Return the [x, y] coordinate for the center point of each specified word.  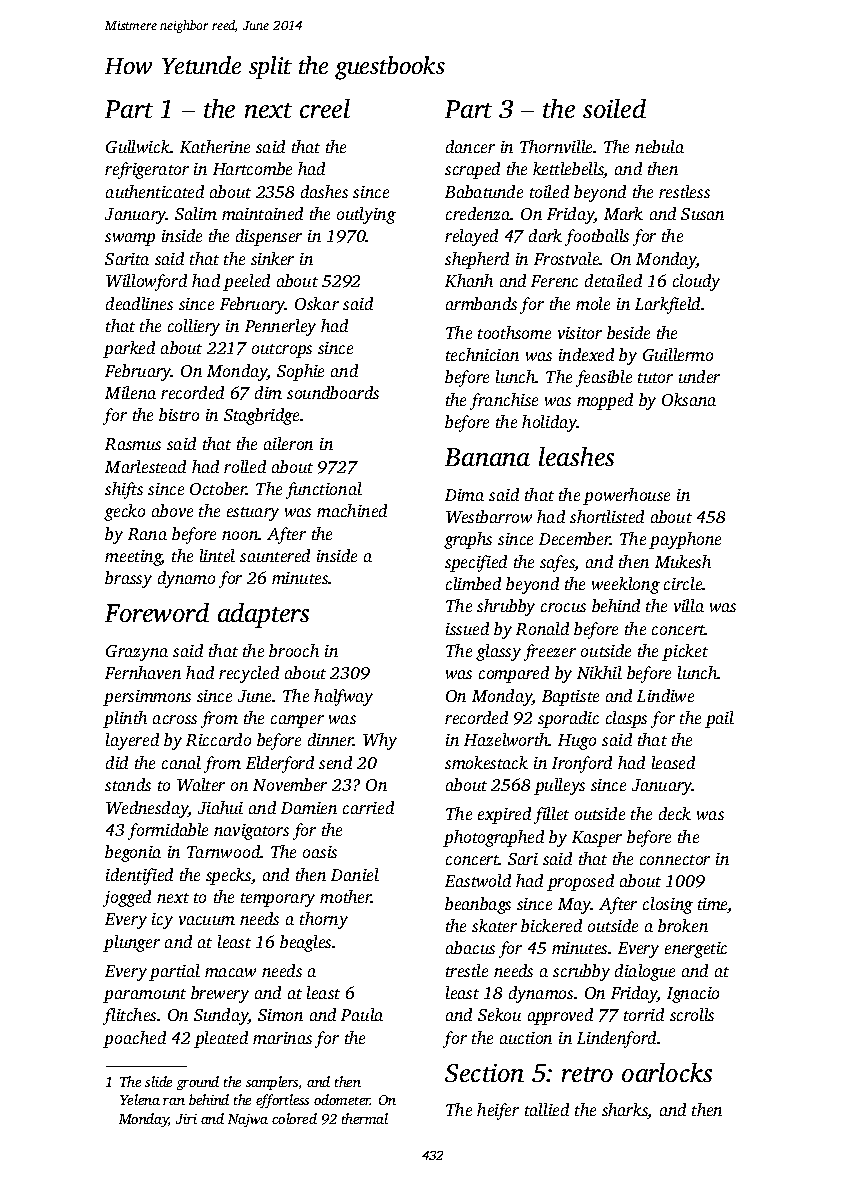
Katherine [215, 146]
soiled [614, 108]
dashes [324, 191]
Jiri [186, 1119]
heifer [498, 1111]
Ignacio [693, 995]
